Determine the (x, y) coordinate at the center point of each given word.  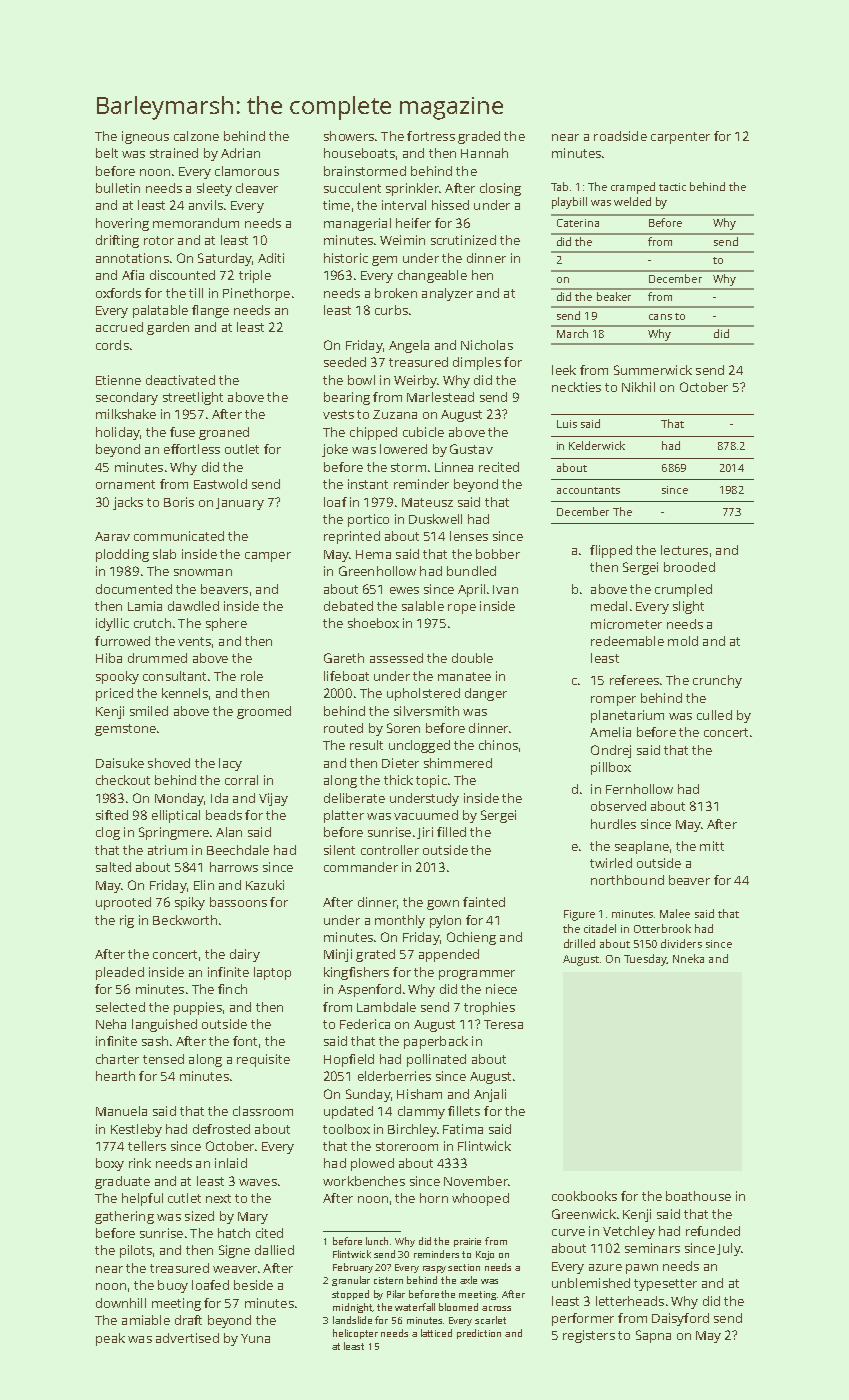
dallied (274, 1250)
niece (501, 989)
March (572, 333)
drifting (117, 241)
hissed (450, 205)
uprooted (123, 903)
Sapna (653, 1336)
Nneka (688, 958)
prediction (479, 1334)
